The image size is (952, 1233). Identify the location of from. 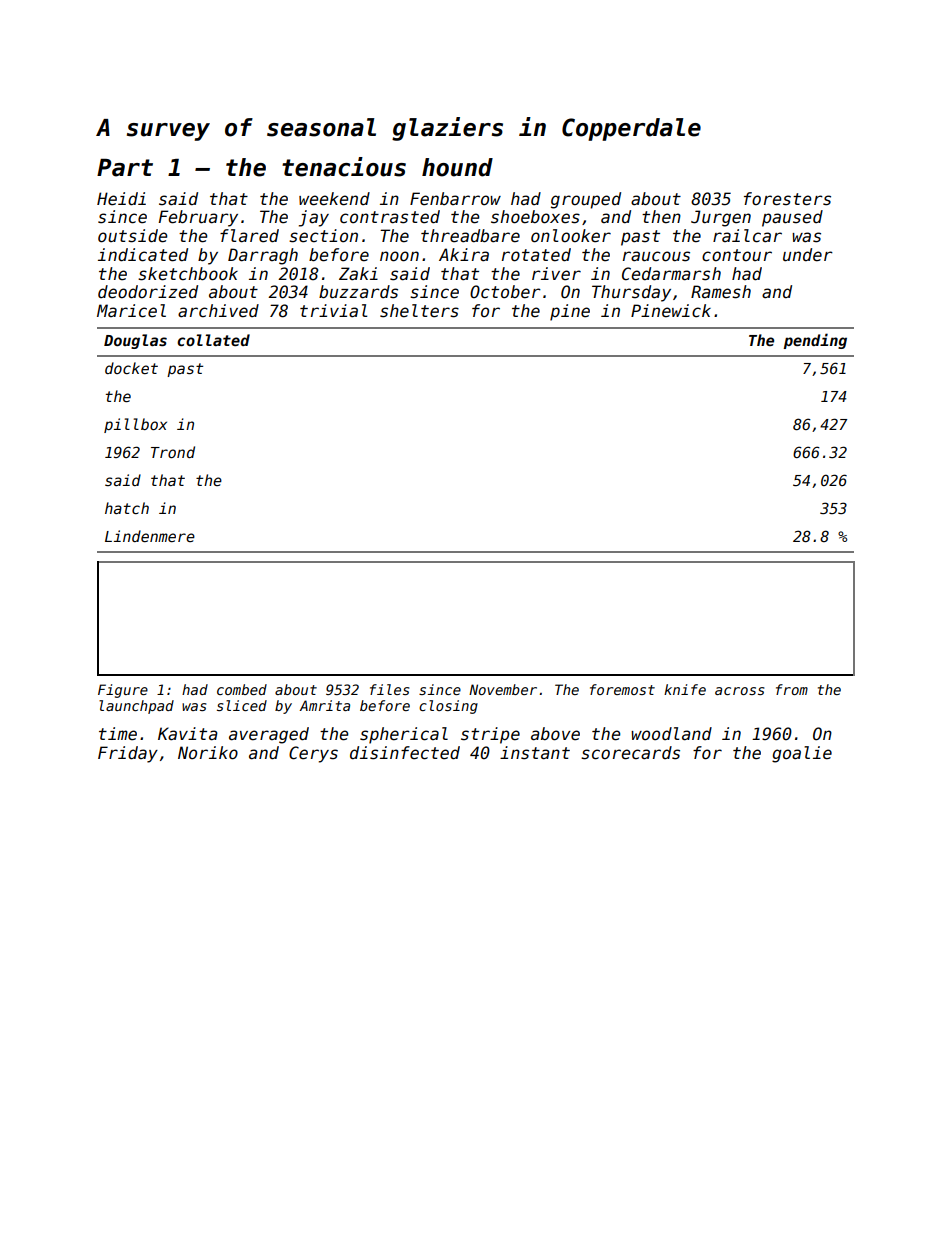
(792, 689).
